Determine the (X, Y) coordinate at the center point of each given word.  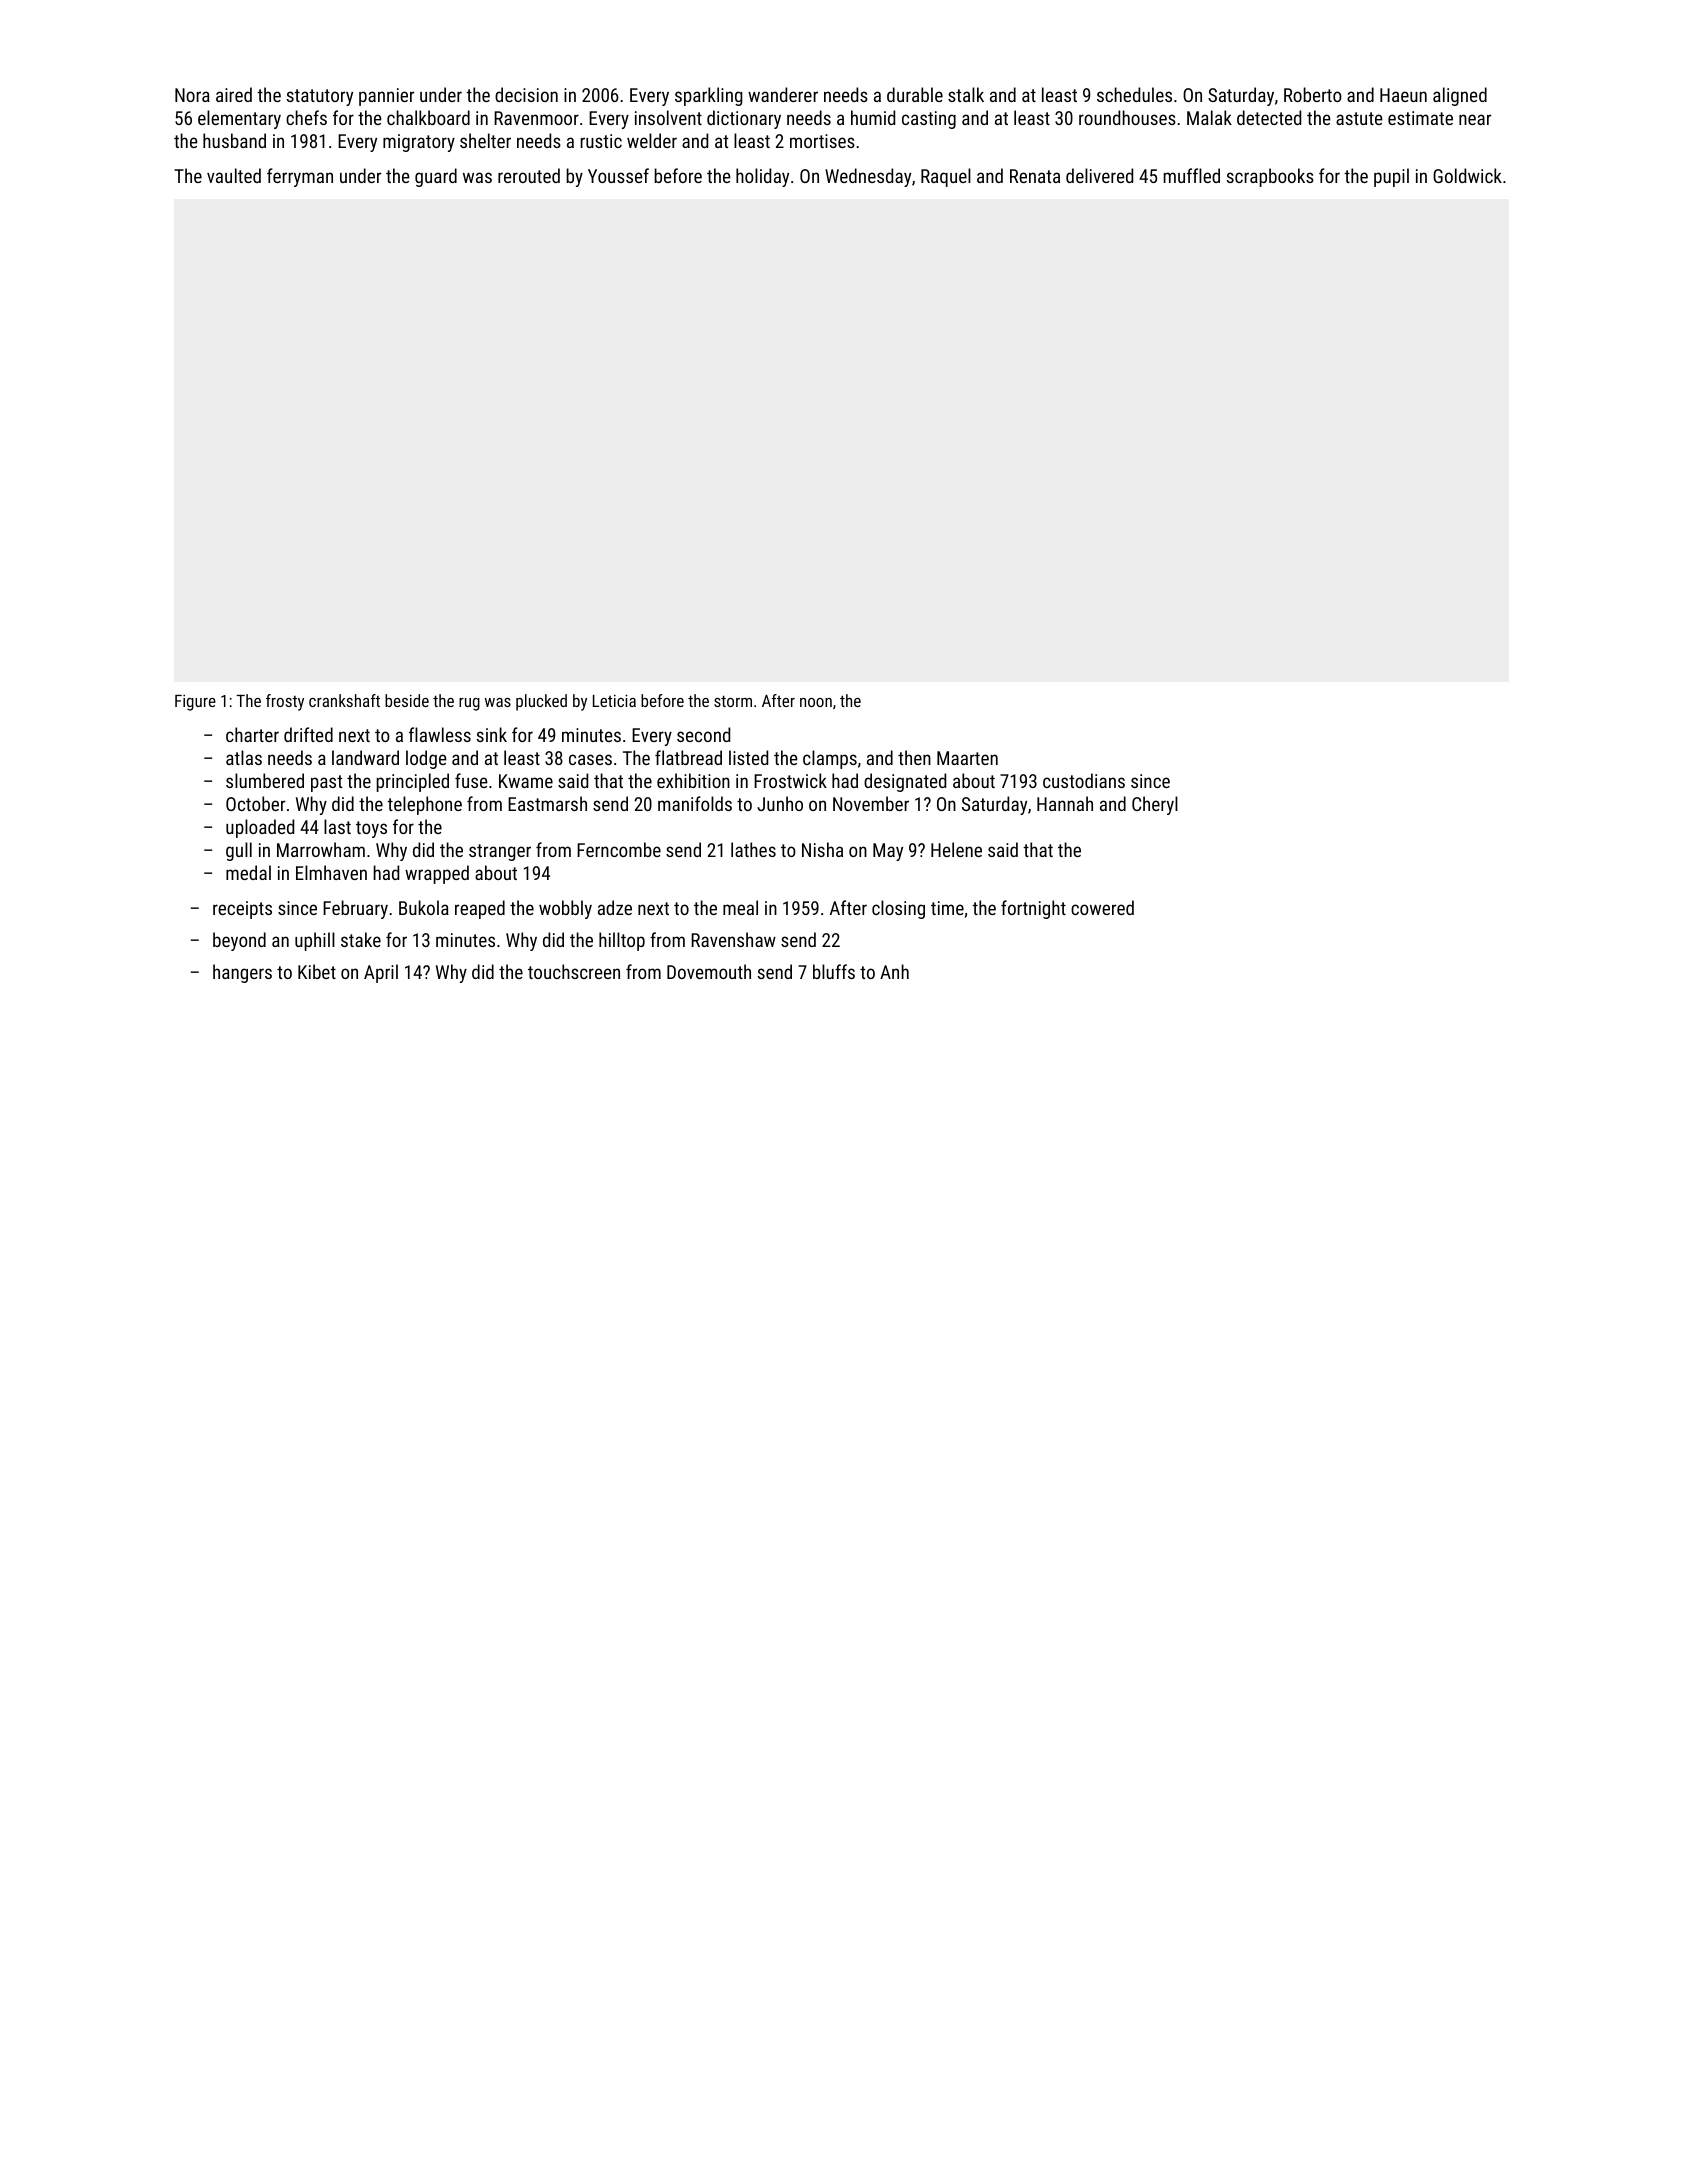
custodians (1084, 780)
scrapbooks (1270, 177)
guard (436, 177)
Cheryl (1155, 805)
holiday (762, 177)
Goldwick (1467, 175)
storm (733, 701)
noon (816, 702)
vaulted (234, 175)
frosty (285, 702)
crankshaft (344, 700)
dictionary (744, 119)
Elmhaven (331, 872)
